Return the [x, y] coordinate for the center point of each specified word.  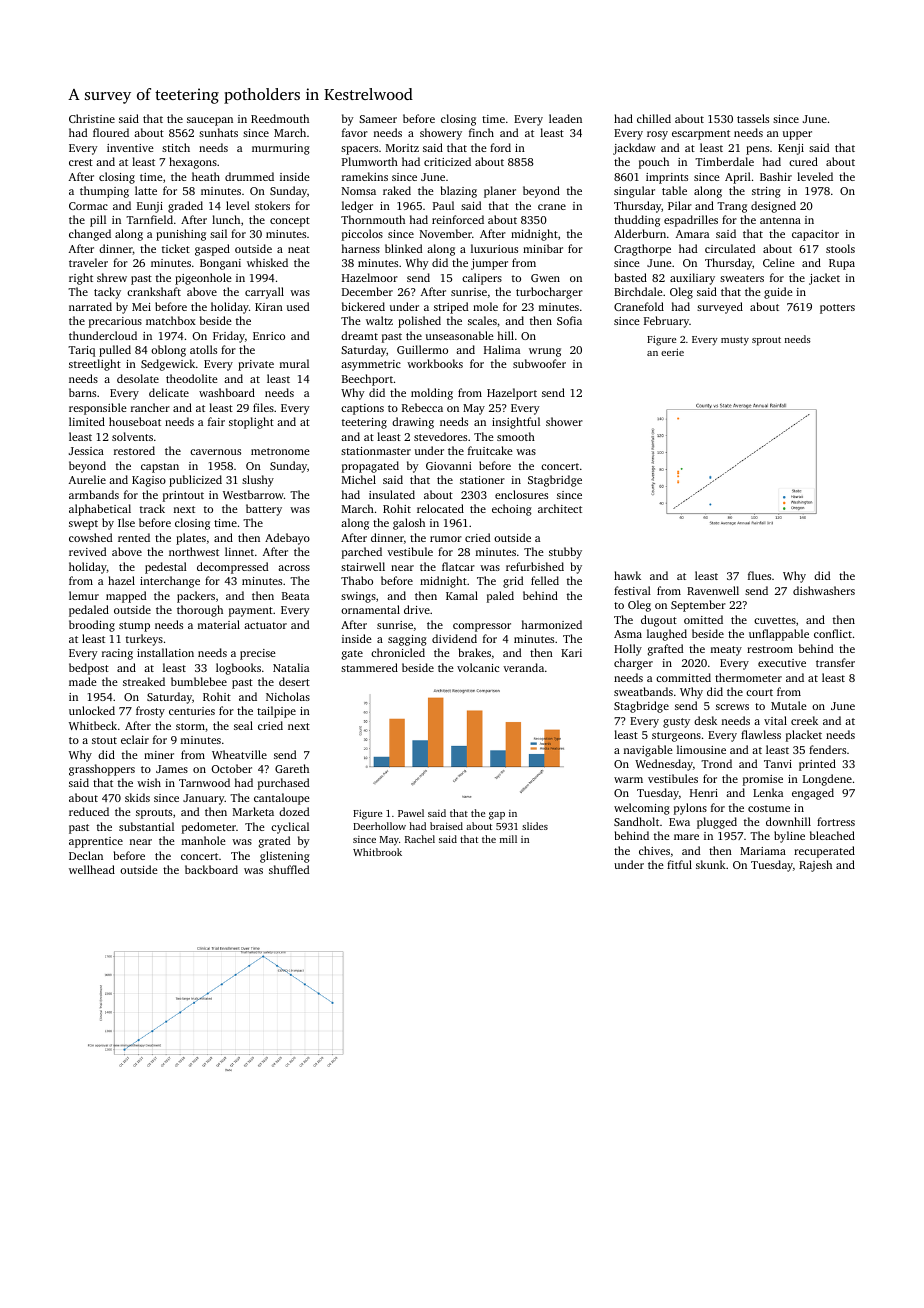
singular [634, 192]
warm [628, 780]
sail [218, 233]
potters [837, 309]
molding [432, 394]
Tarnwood [204, 782]
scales [482, 320]
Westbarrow [253, 494]
